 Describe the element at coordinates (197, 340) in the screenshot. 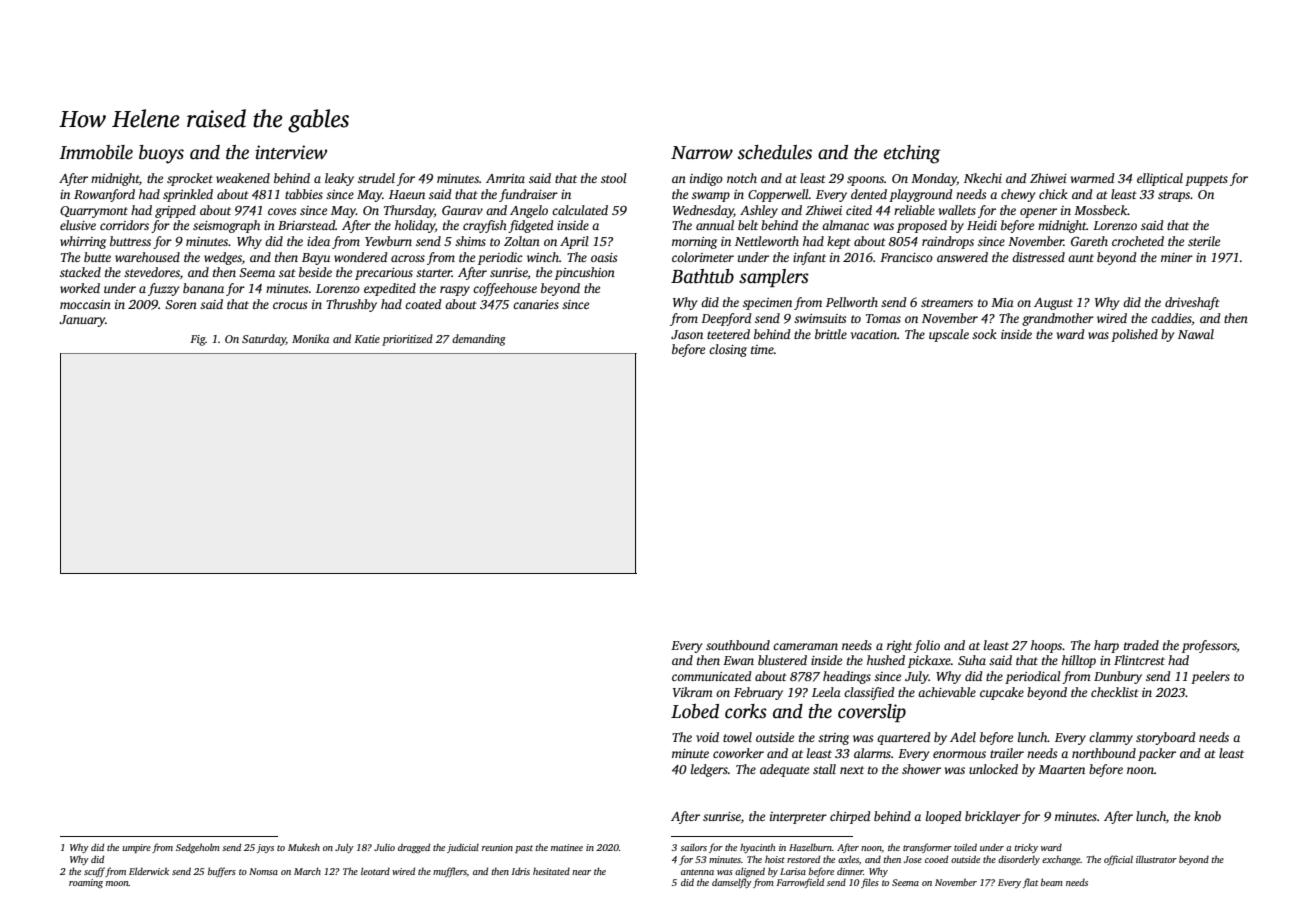

I see `Fig` at that location.
